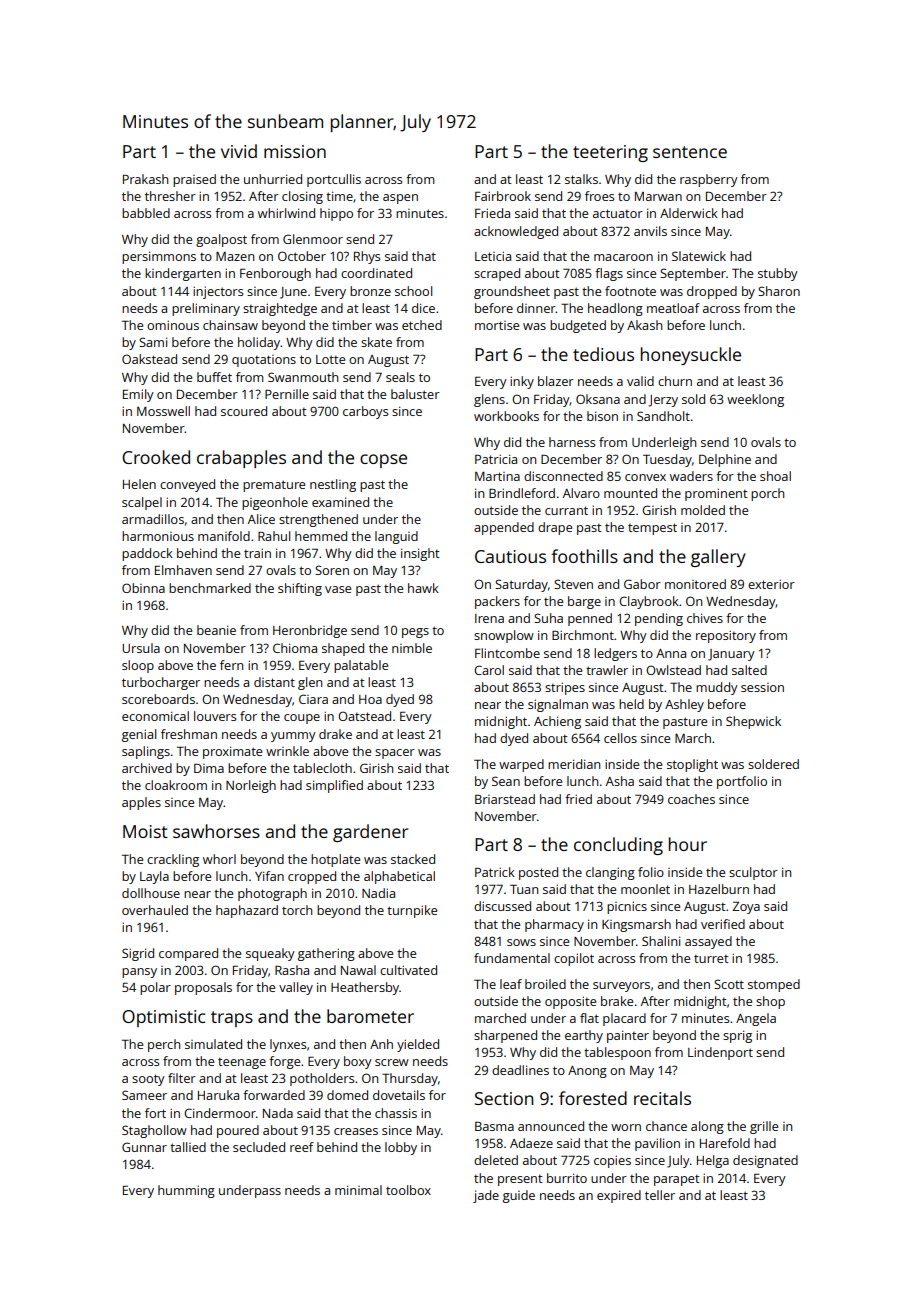  What do you see at coordinates (519, 1196) in the image?
I see `guide` at bounding box center [519, 1196].
